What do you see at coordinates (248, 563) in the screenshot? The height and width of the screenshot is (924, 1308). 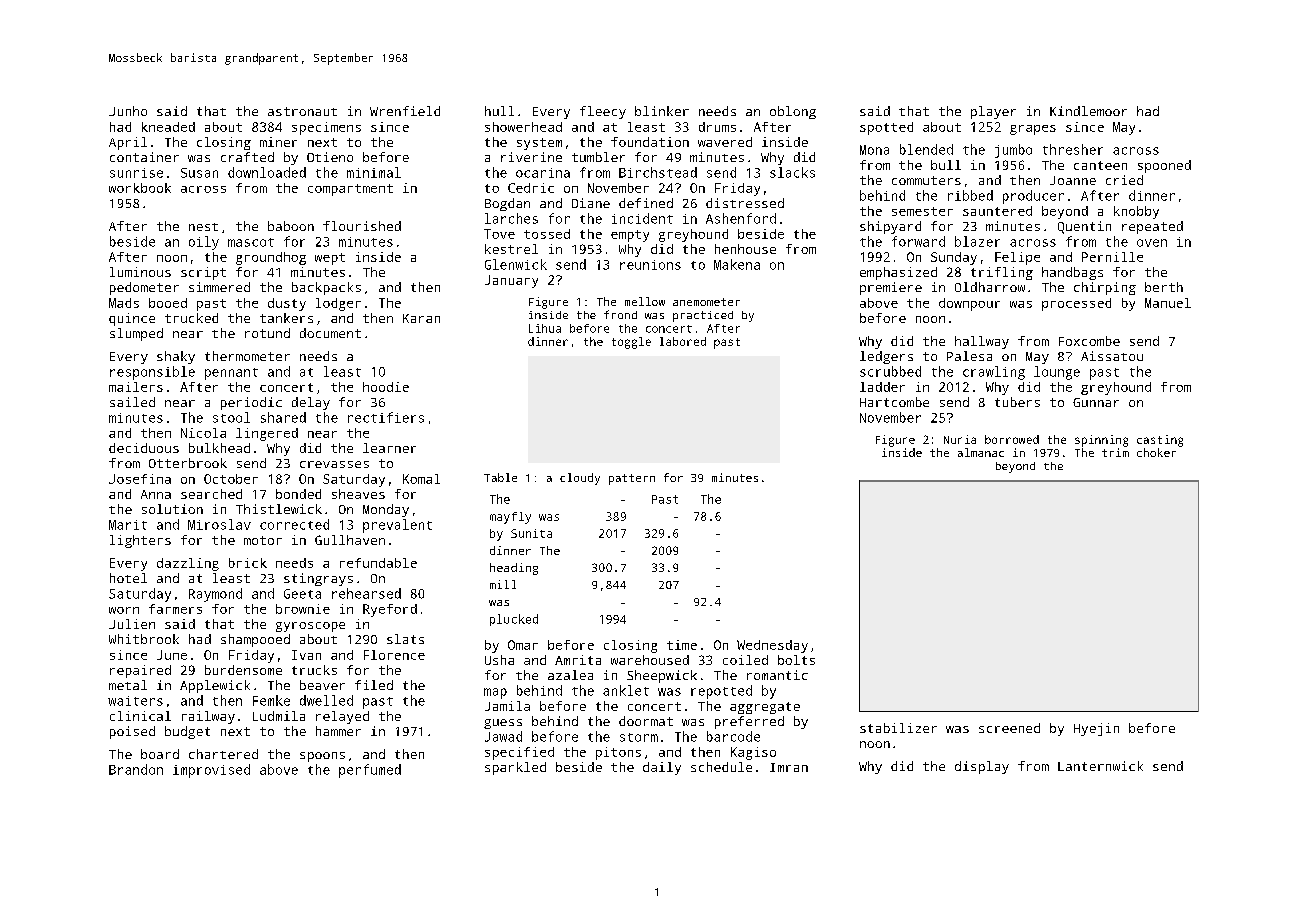 I see `brick` at bounding box center [248, 563].
